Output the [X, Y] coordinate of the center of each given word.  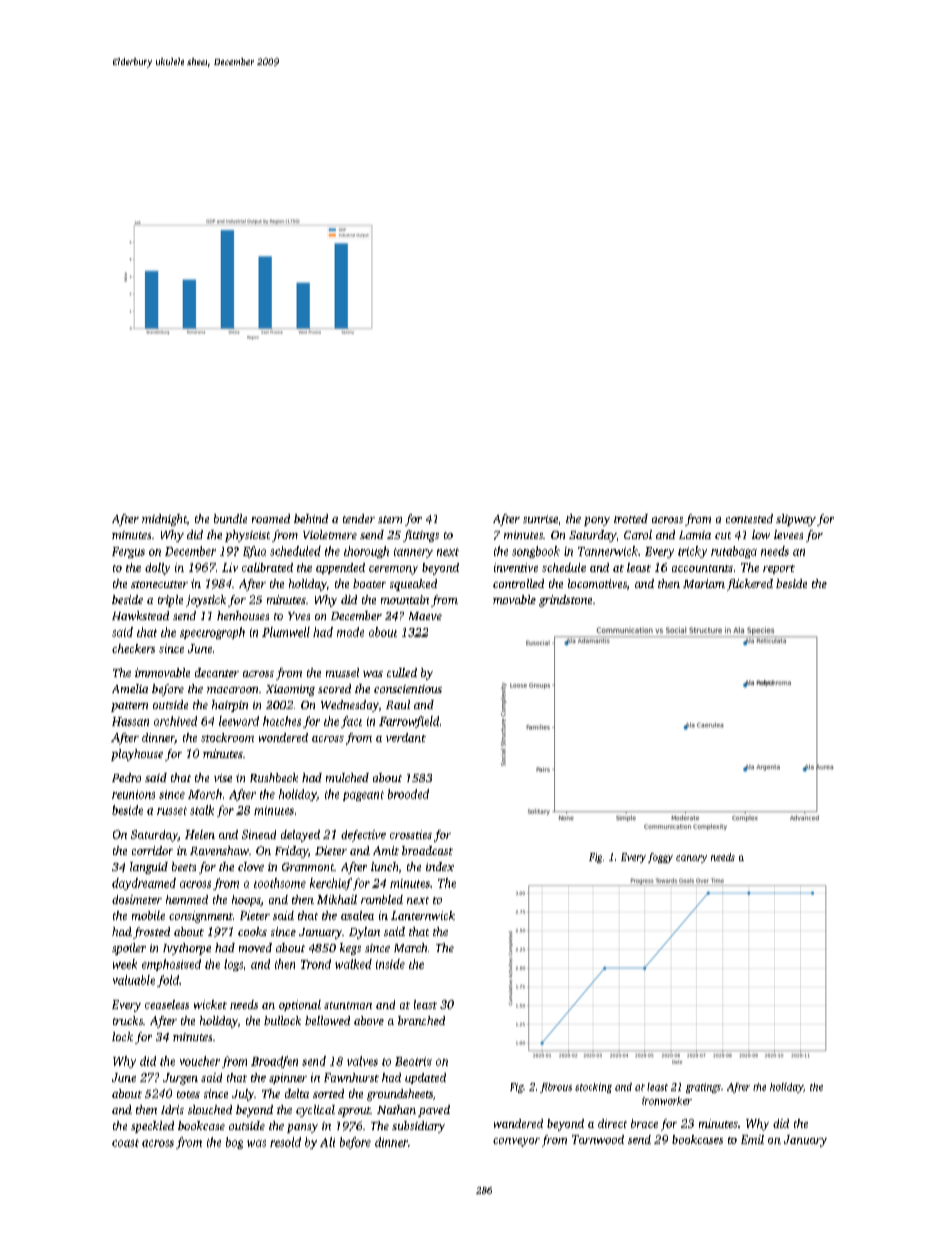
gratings [703, 1088]
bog [234, 1143]
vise [223, 778]
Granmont [308, 867]
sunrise [540, 519]
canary [691, 859]
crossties [411, 834]
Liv [230, 567]
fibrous [556, 1088]
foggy [660, 858]
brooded [408, 794]
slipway [796, 520]
